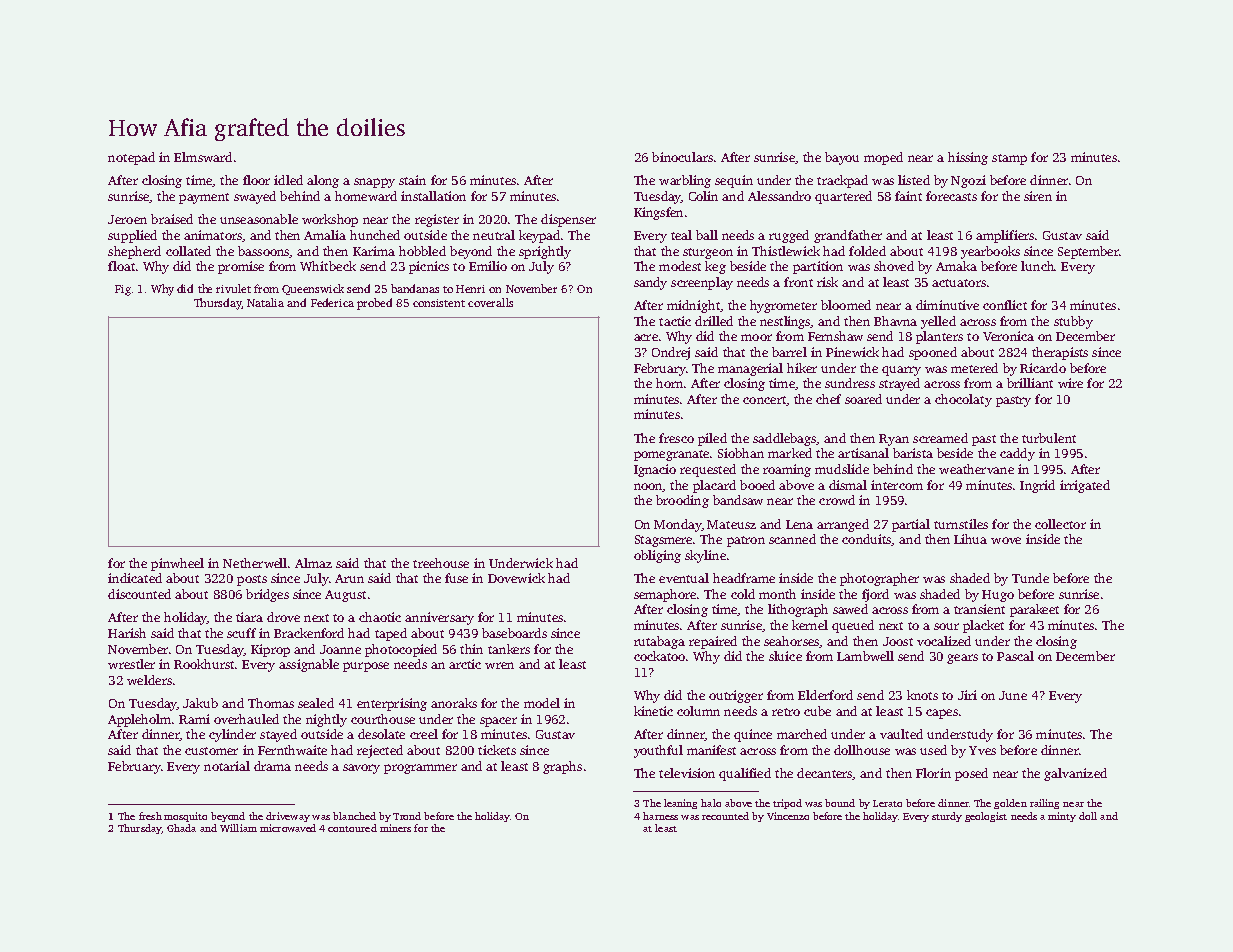 Image resolution: width=1233 pixels, height=952 pixels. What do you see at coordinates (200, 703) in the page?
I see `Jakub` at bounding box center [200, 703].
